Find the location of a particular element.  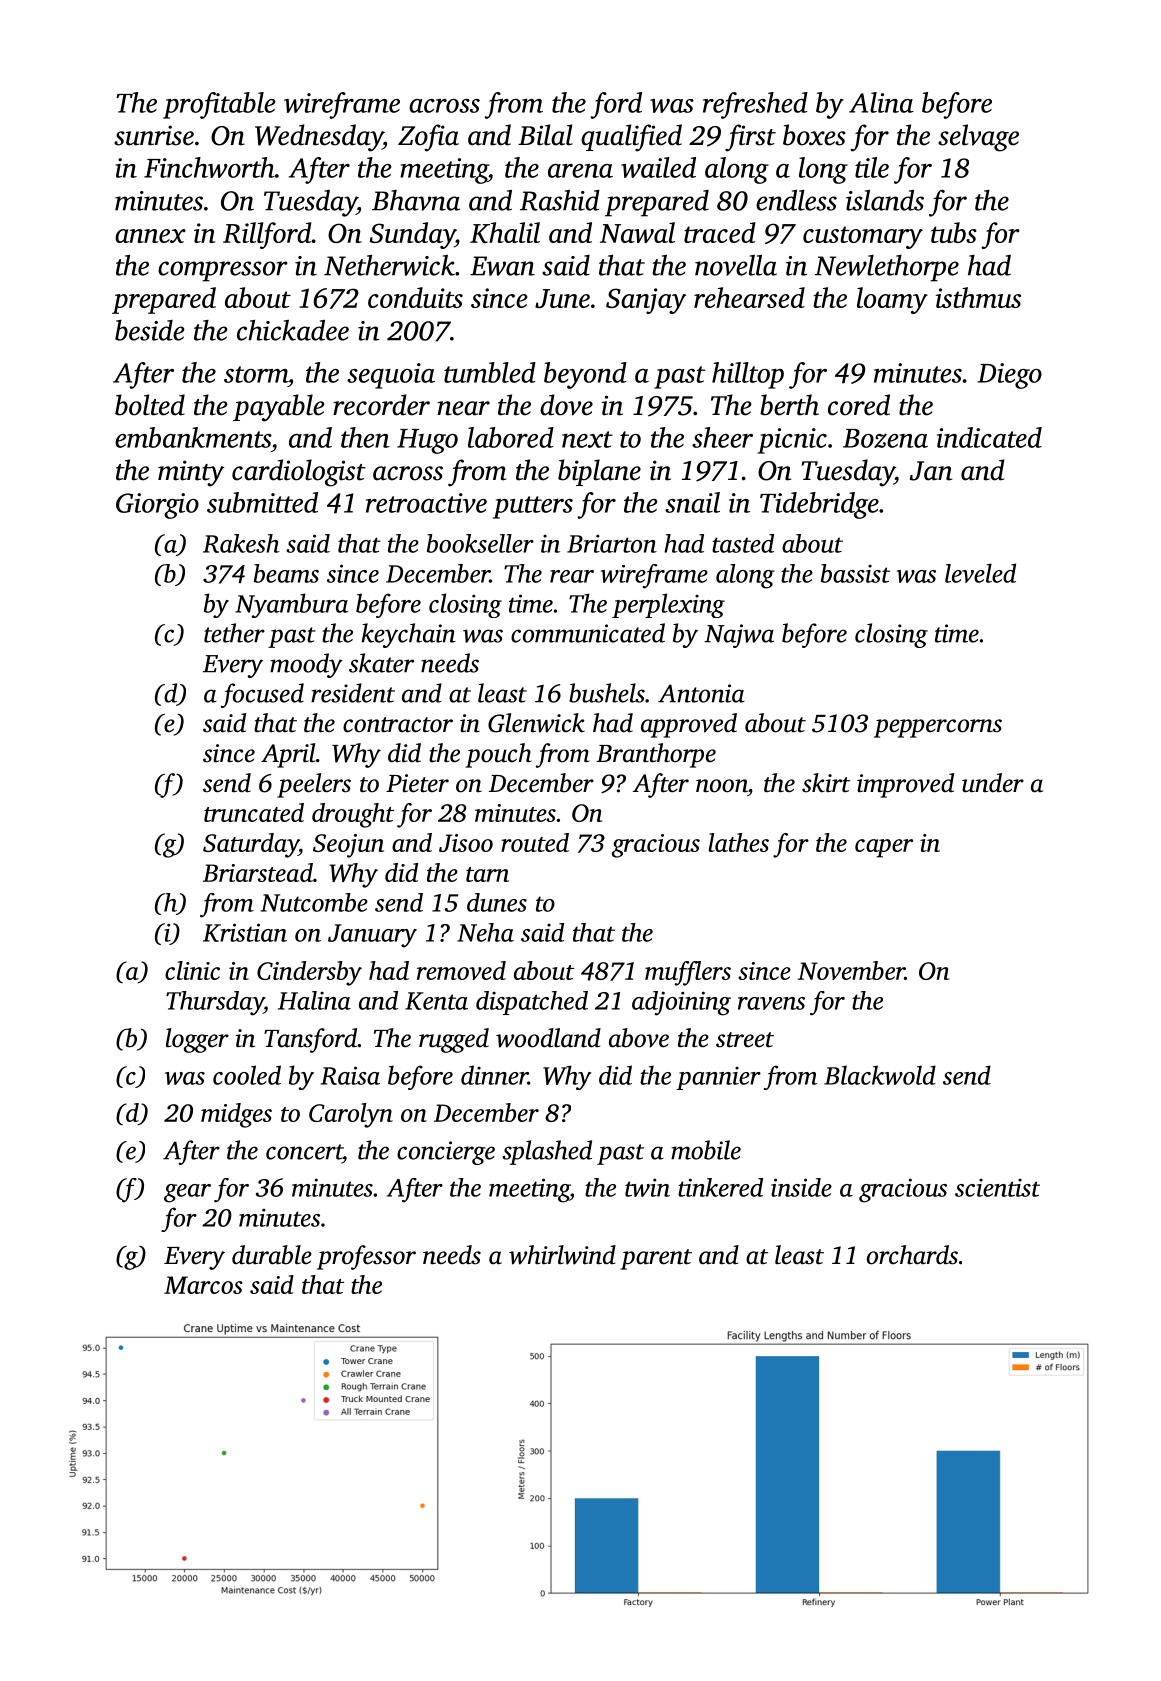

orchards is located at coordinates (912, 1255).
